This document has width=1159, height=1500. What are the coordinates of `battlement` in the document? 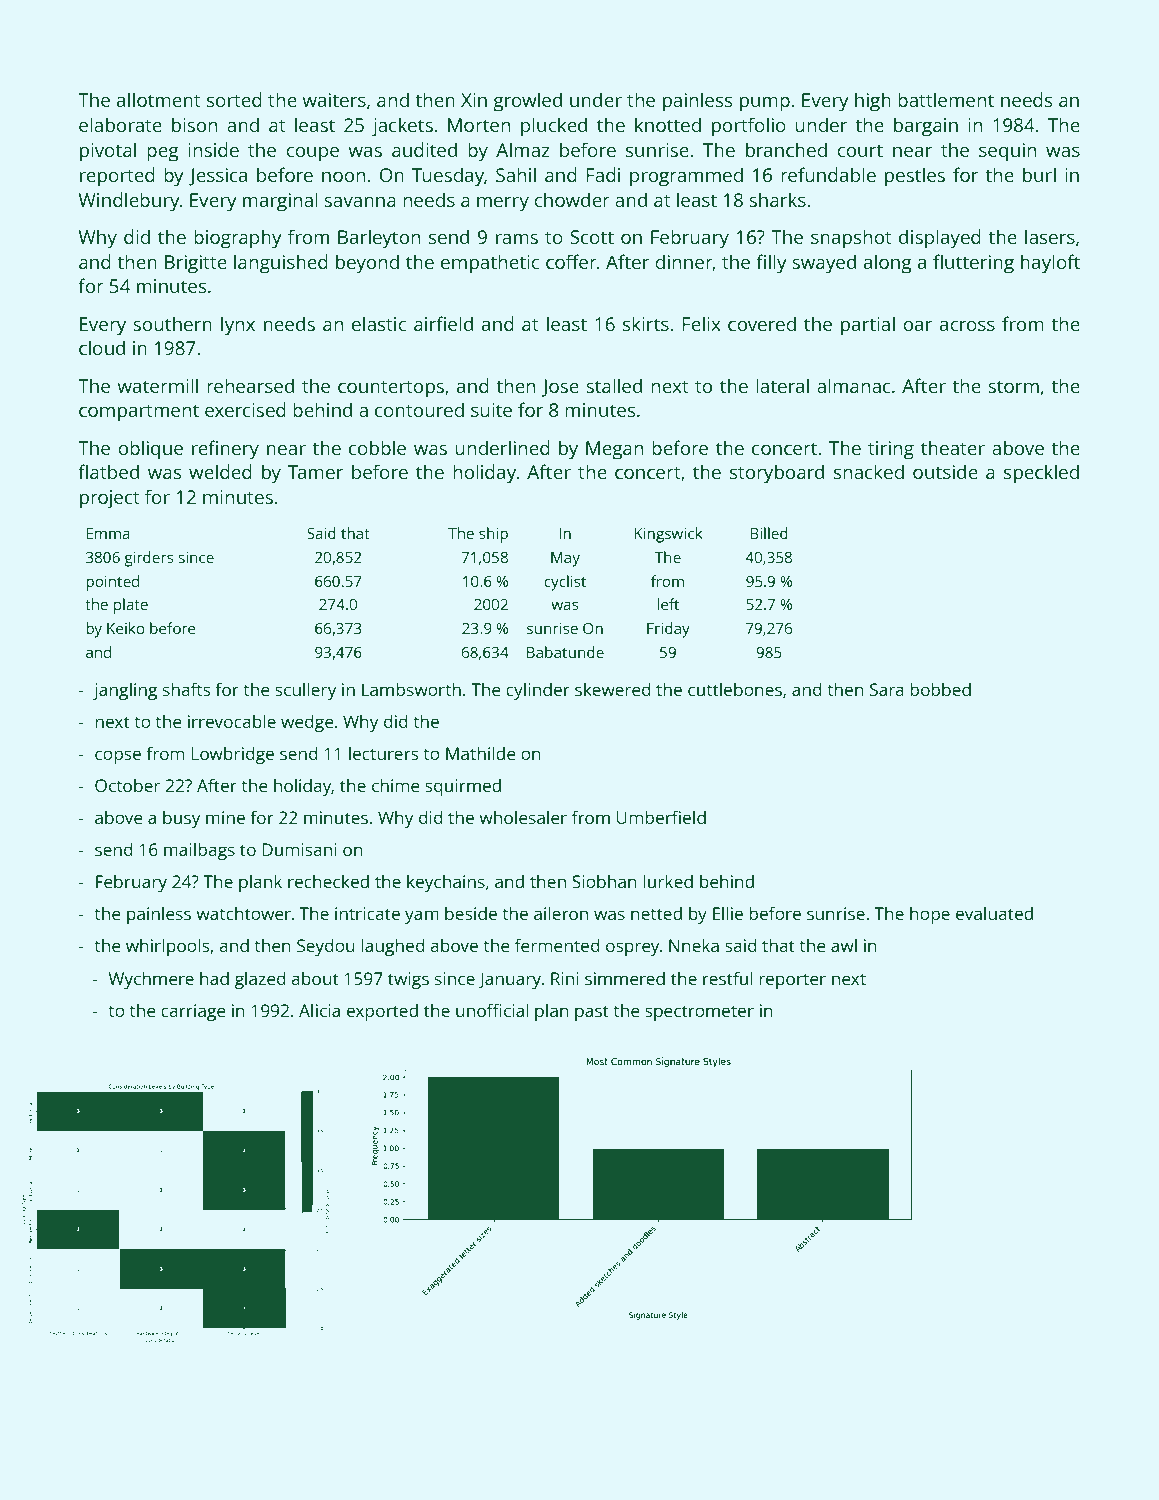 It's located at (946, 99).
